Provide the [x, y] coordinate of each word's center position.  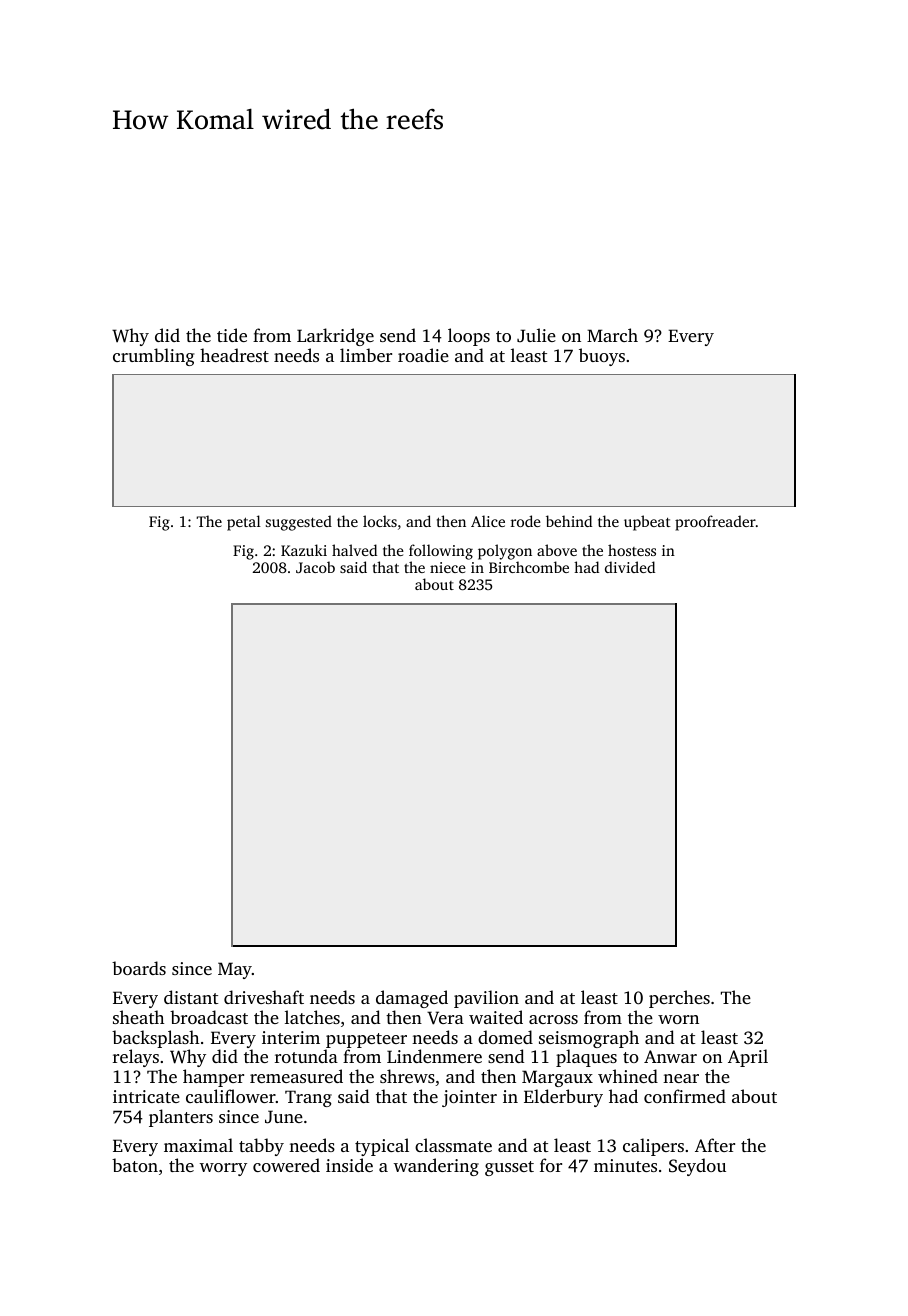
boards [139, 968]
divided [630, 567]
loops [469, 337]
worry [223, 1169]
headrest [234, 355]
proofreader [715, 523]
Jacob [315, 567]
